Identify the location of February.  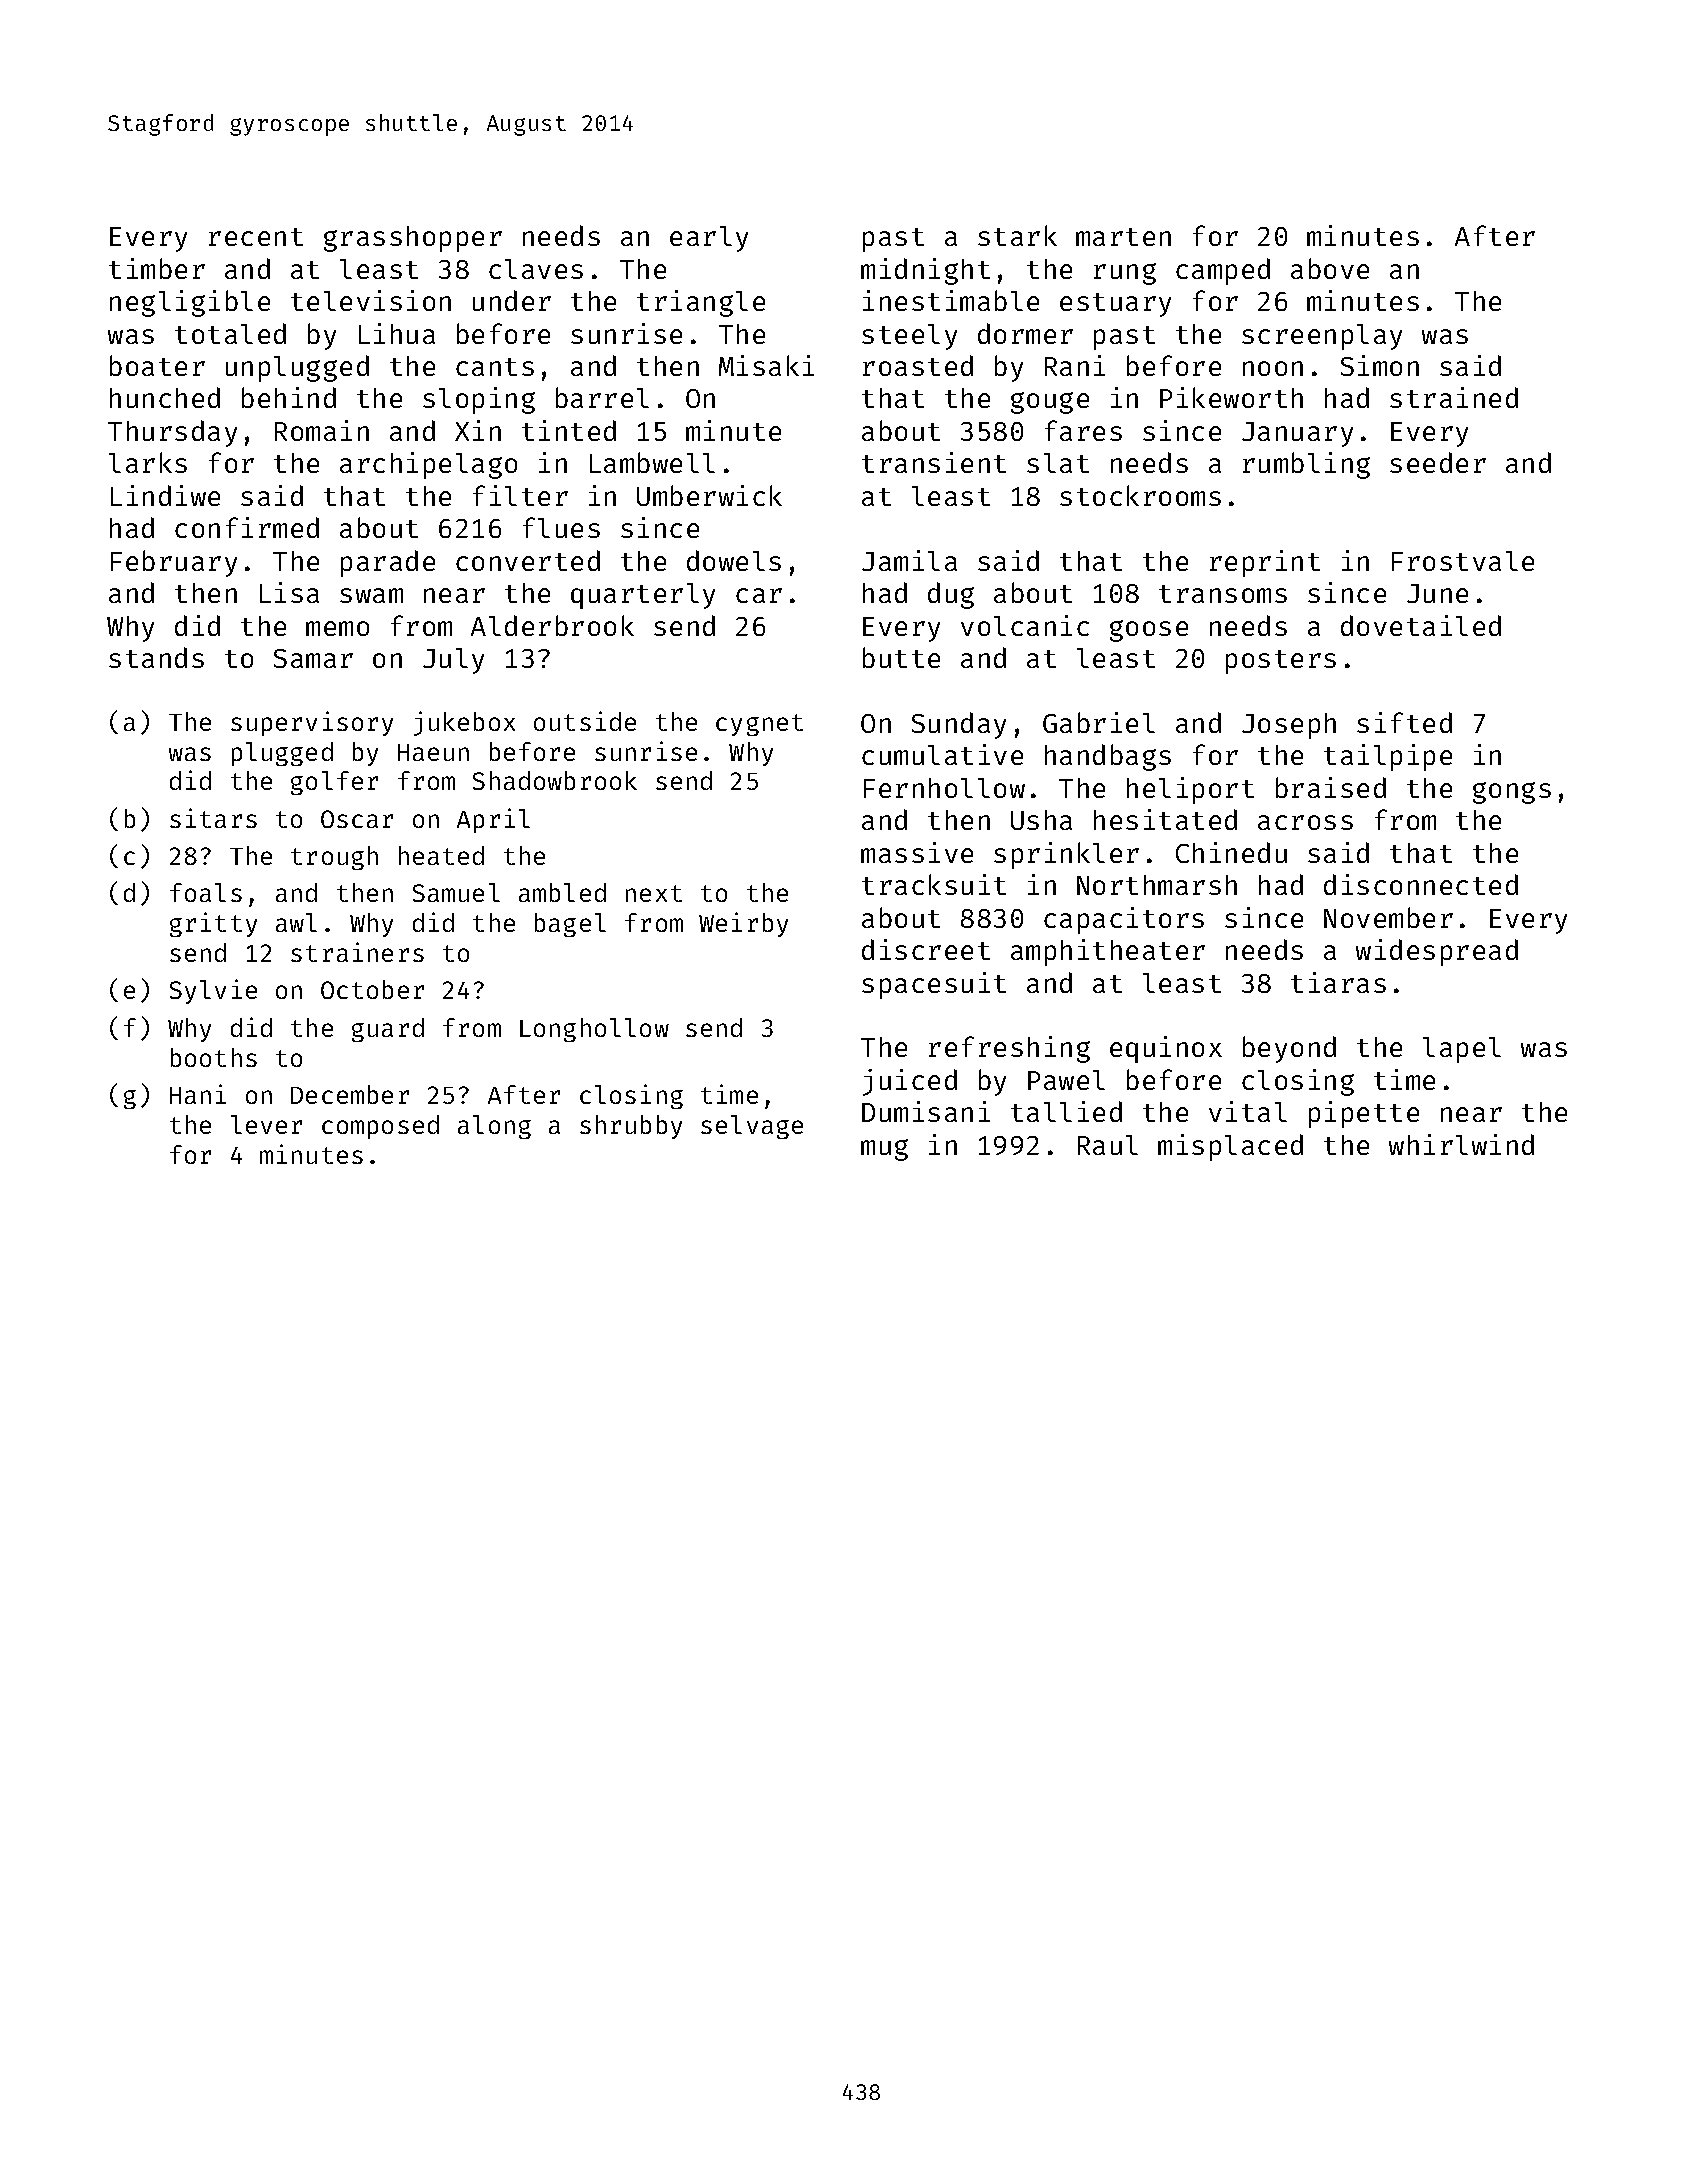
(174, 563).
